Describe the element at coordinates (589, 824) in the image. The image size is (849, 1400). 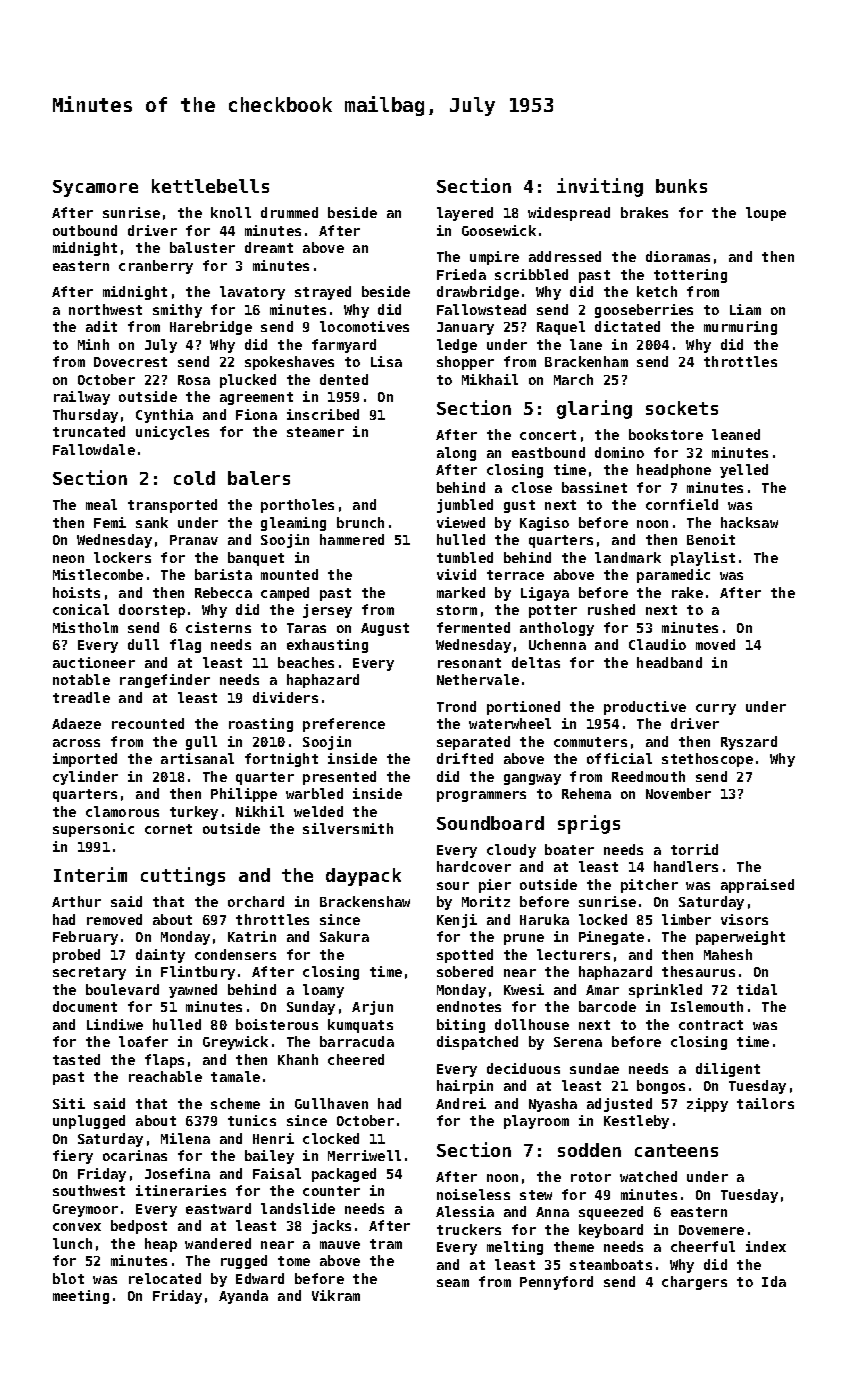
I see `sprigs` at that location.
